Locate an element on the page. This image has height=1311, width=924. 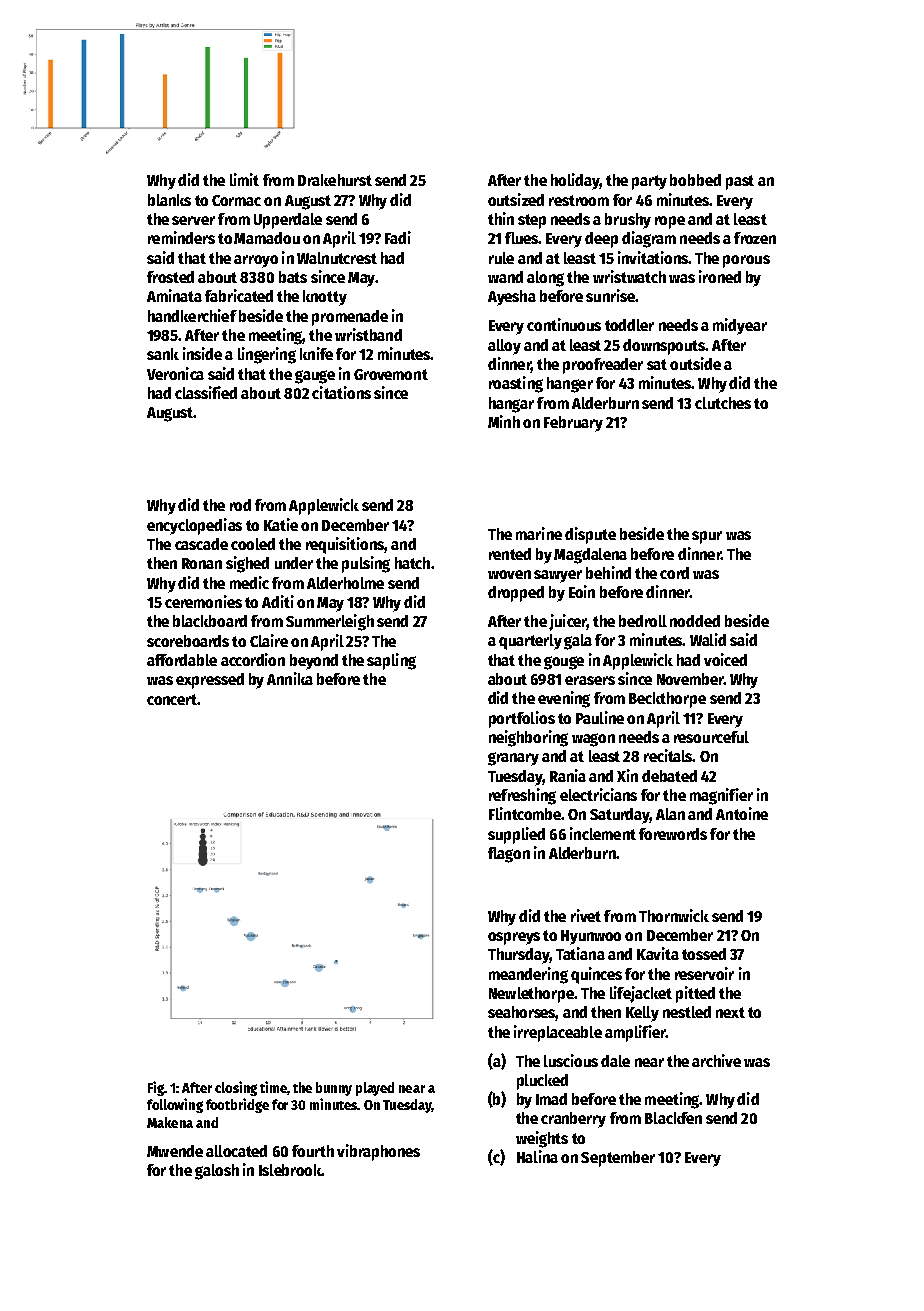
Annika is located at coordinates (290, 678).
